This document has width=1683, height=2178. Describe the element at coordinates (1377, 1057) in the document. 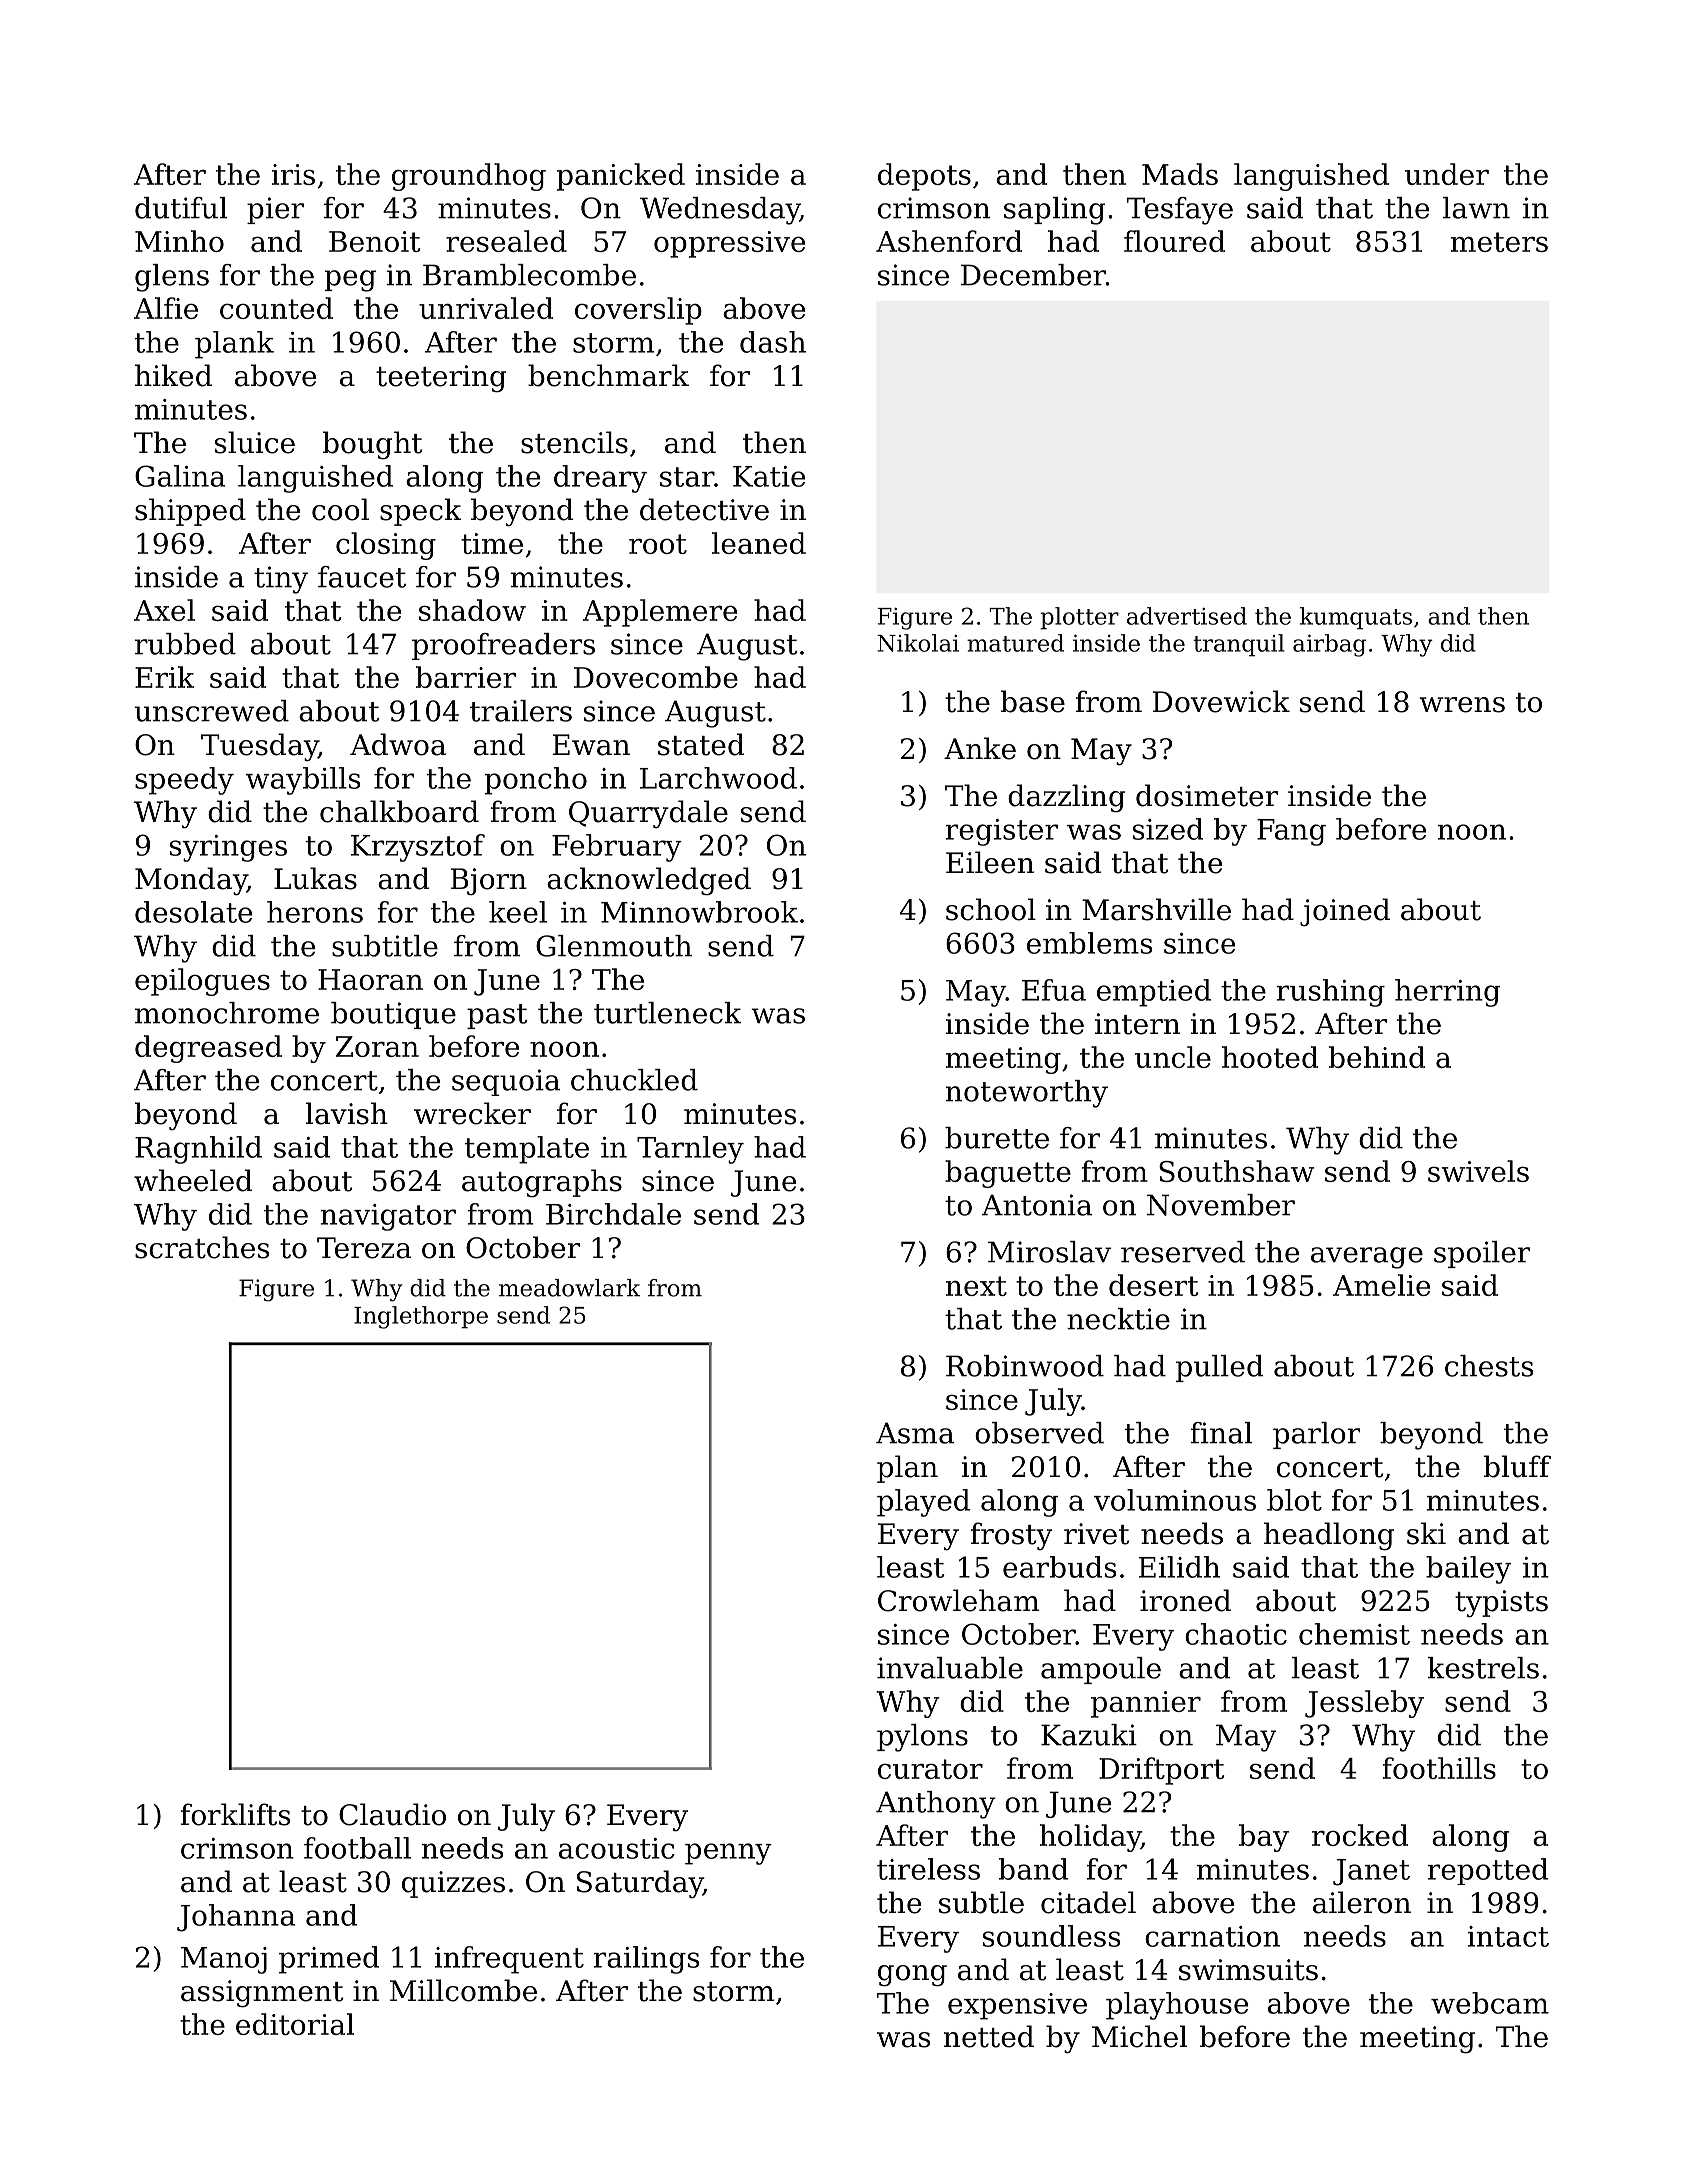

I see `behind` at that location.
